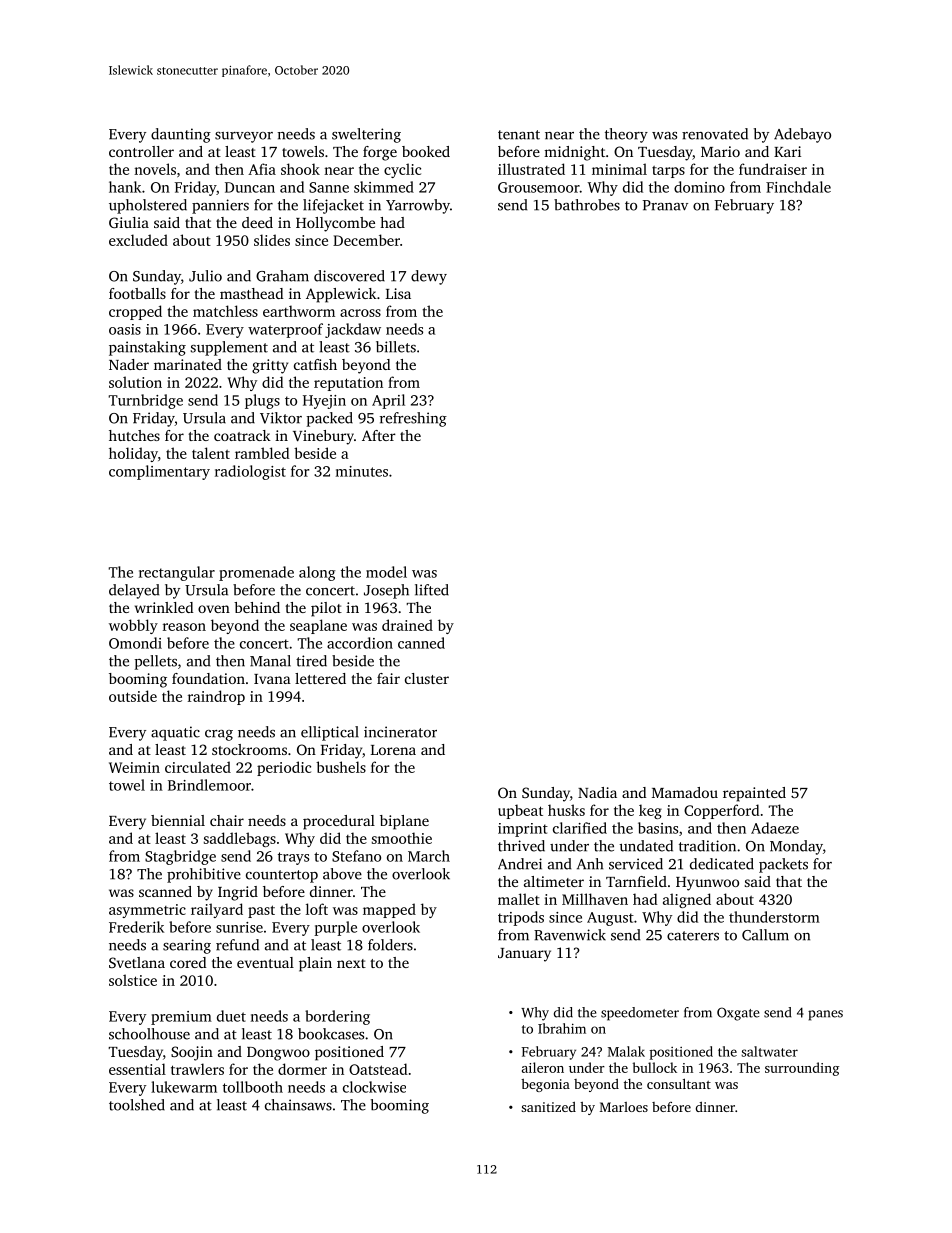 Image resolution: width=952 pixels, height=1233 pixels. What do you see at coordinates (798, 187) in the screenshot?
I see `Finchdale` at bounding box center [798, 187].
